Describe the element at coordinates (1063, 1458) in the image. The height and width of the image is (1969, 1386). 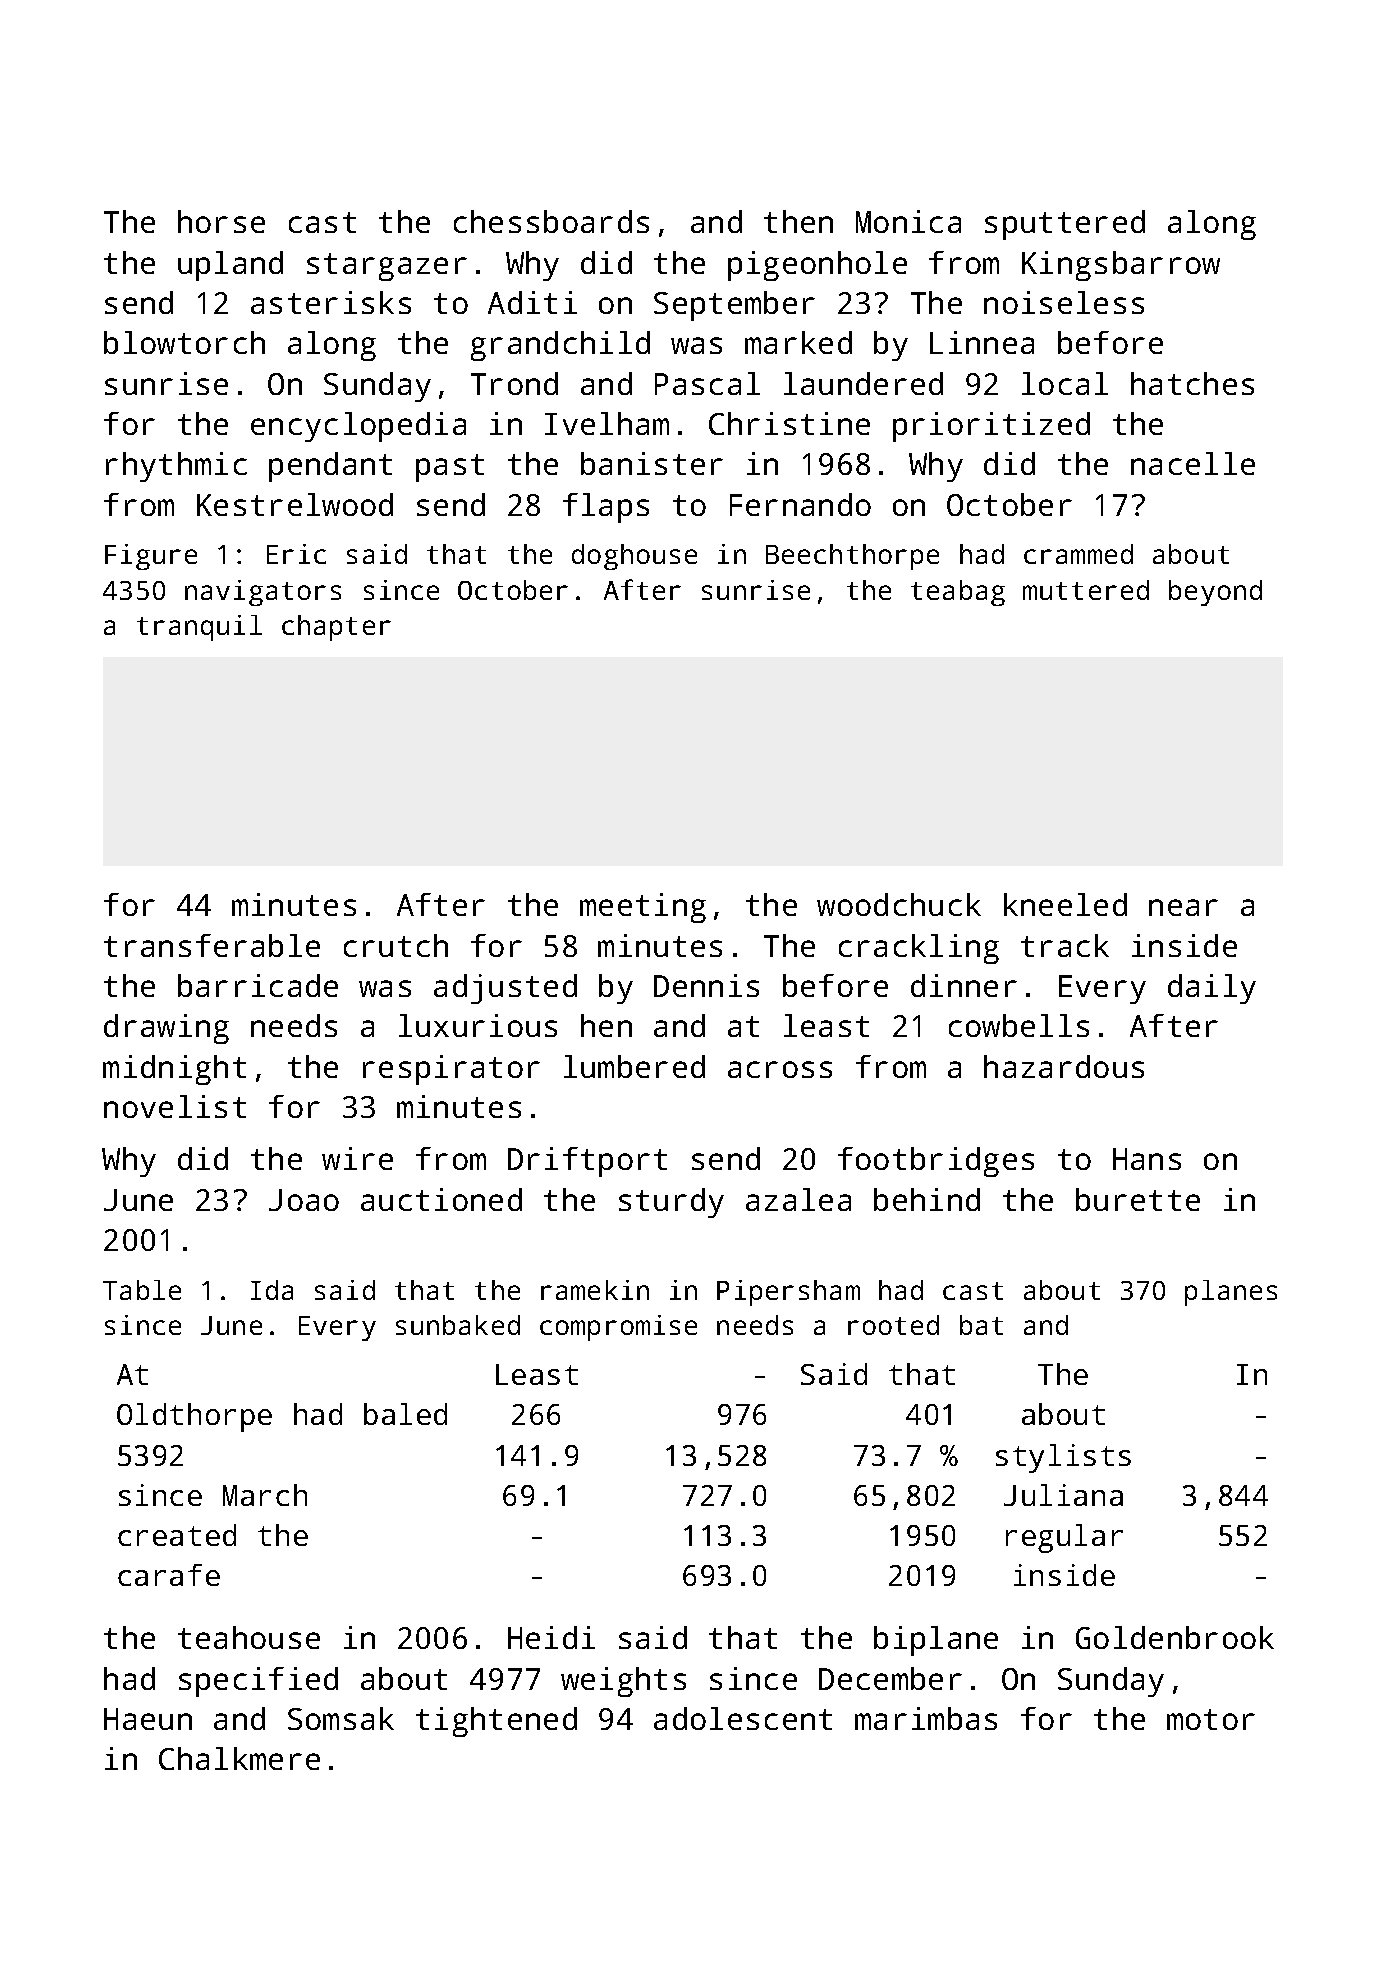
I see `stylists` at that location.
